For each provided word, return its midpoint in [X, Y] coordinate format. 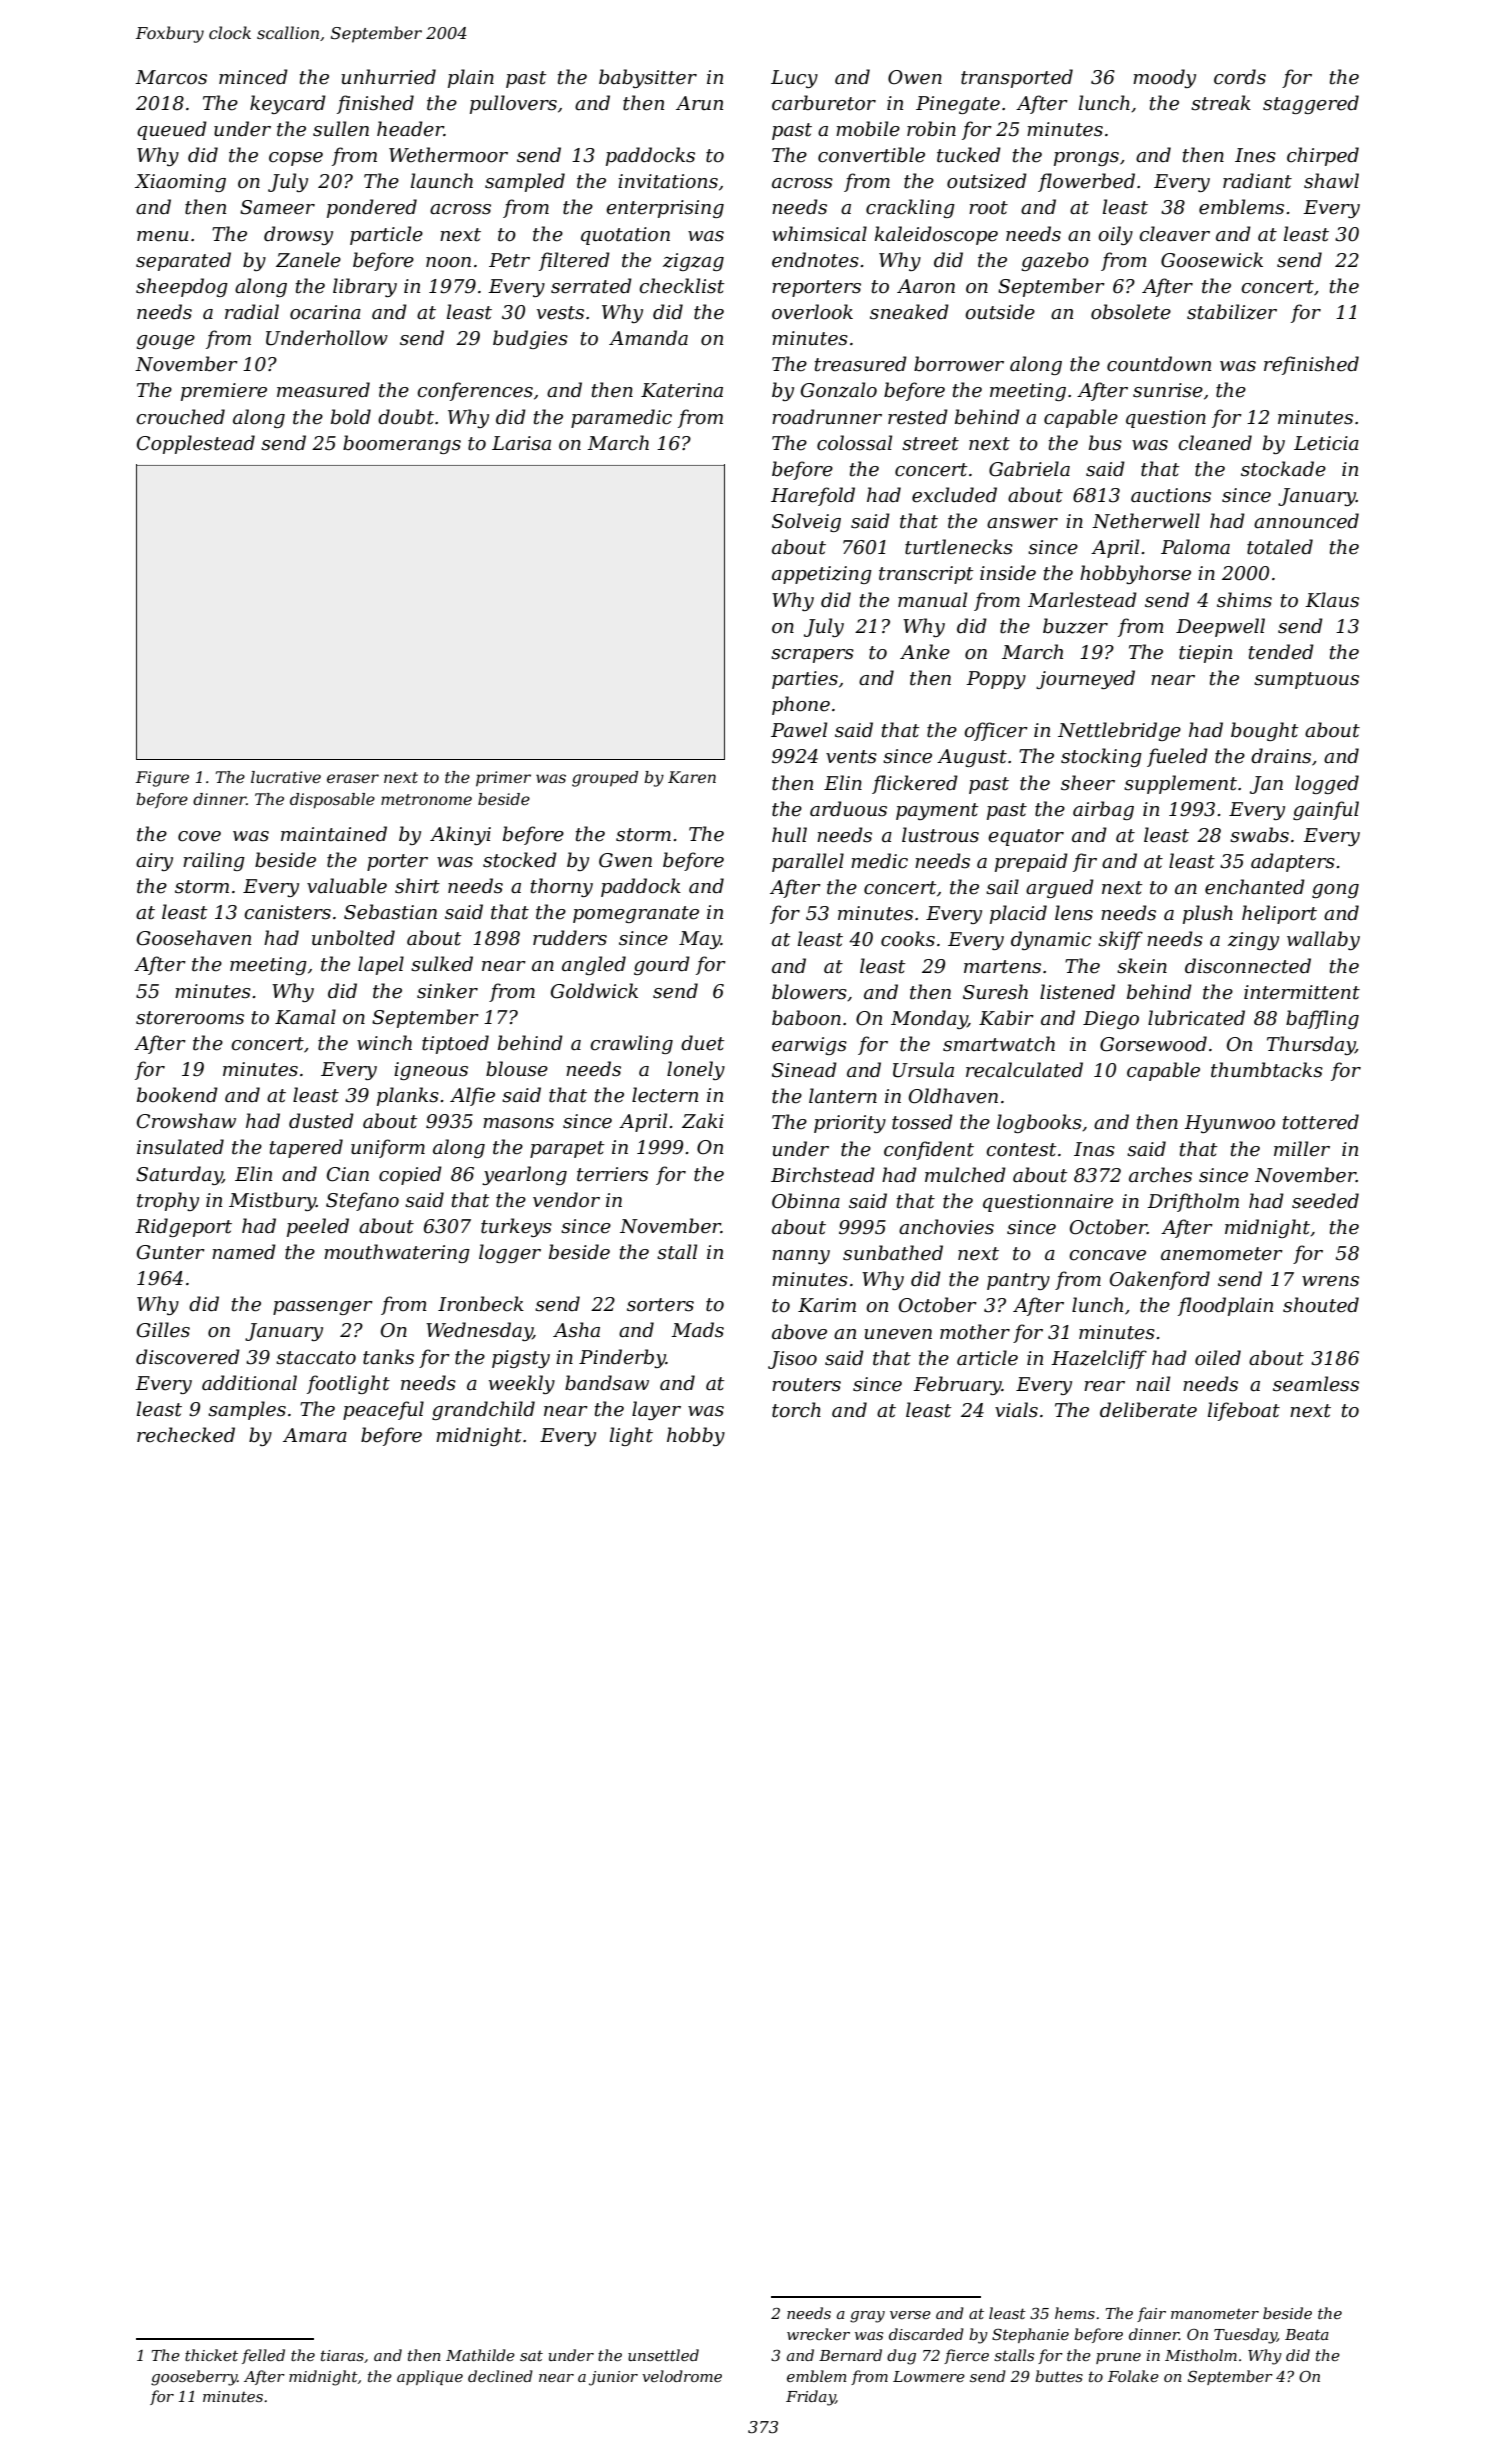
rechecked [186, 1435]
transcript [926, 575]
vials [1016, 1410]
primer [503, 779]
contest [1021, 1150]
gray [867, 2317]
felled [263, 2356]
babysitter [648, 78]
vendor [566, 1200]
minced [253, 77]
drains [1281, 756]
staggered [1311, 104]
